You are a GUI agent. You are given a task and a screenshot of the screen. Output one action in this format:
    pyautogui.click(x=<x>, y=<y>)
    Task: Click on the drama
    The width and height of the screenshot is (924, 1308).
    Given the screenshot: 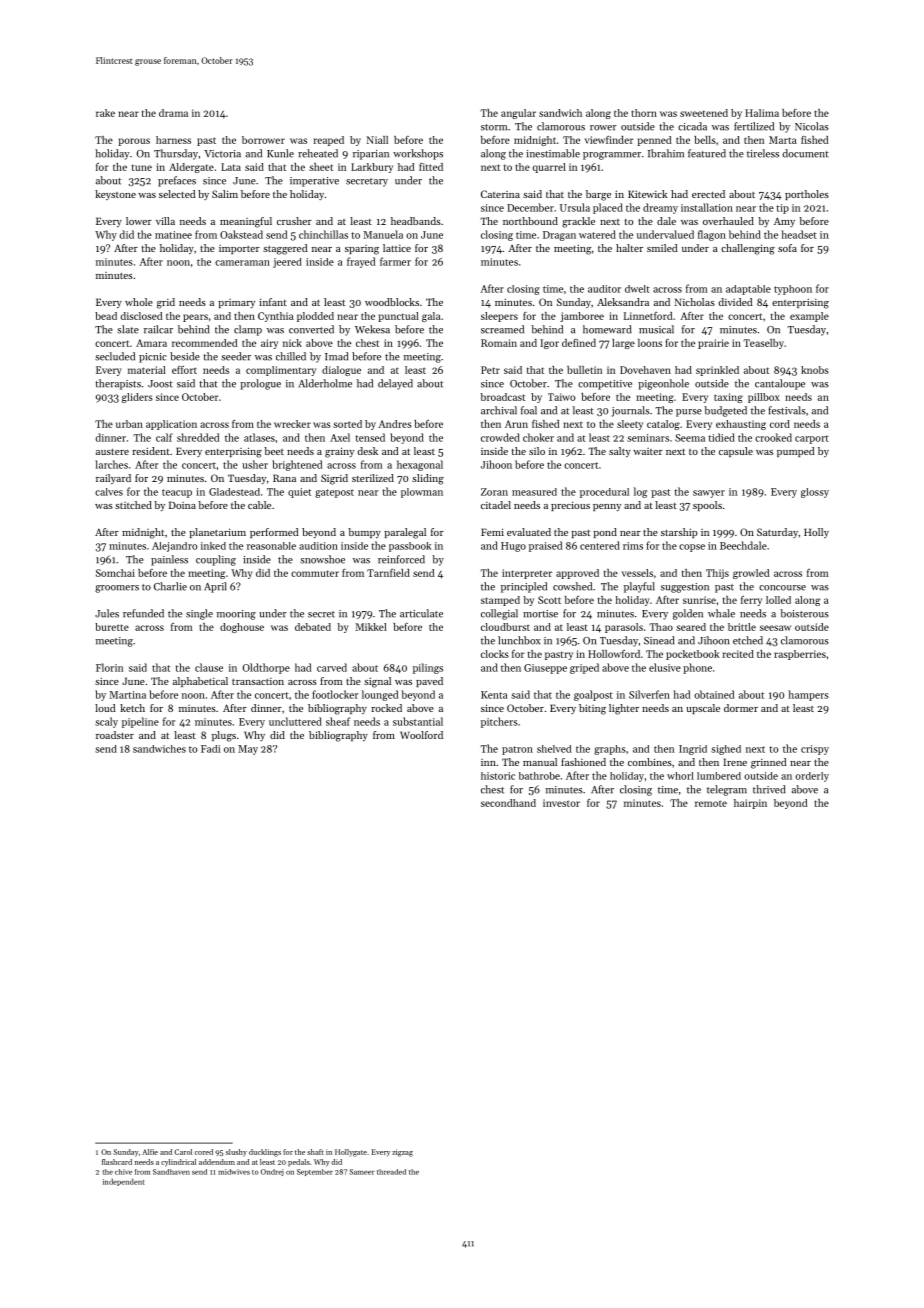 What is the action you would take?
    pyautogui.click(x=173, y=113)
